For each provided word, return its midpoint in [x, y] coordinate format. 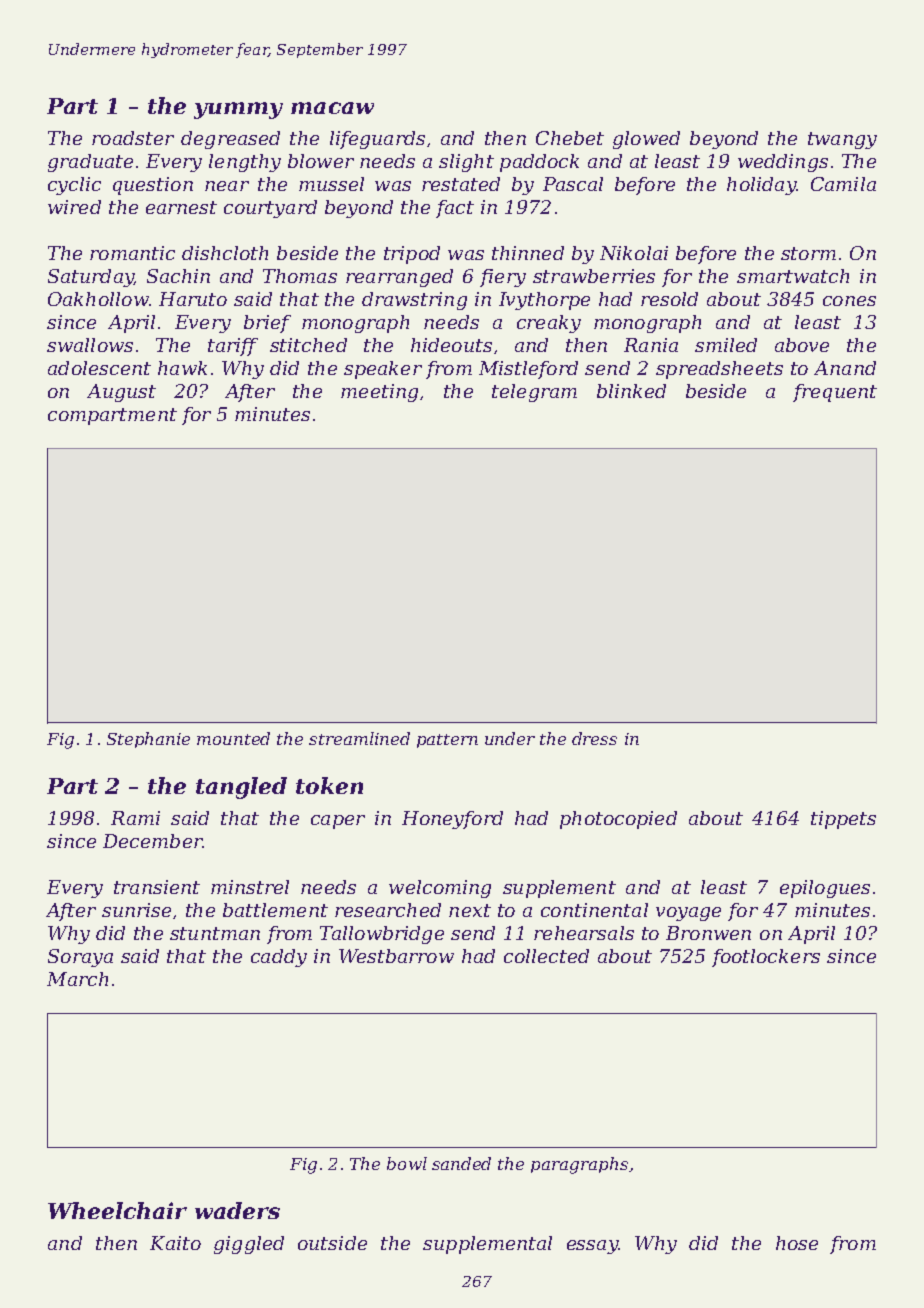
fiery [503, 278]
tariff [233, 347]
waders [237, 1210]
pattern [447, 741]
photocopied [618, 820]
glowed [646, 140]
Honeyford [452, 820]
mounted [233, 738]
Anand [845, 368]
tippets [843, 820]
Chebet [570, 138]
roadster [133, 138]
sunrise [136, 910]
